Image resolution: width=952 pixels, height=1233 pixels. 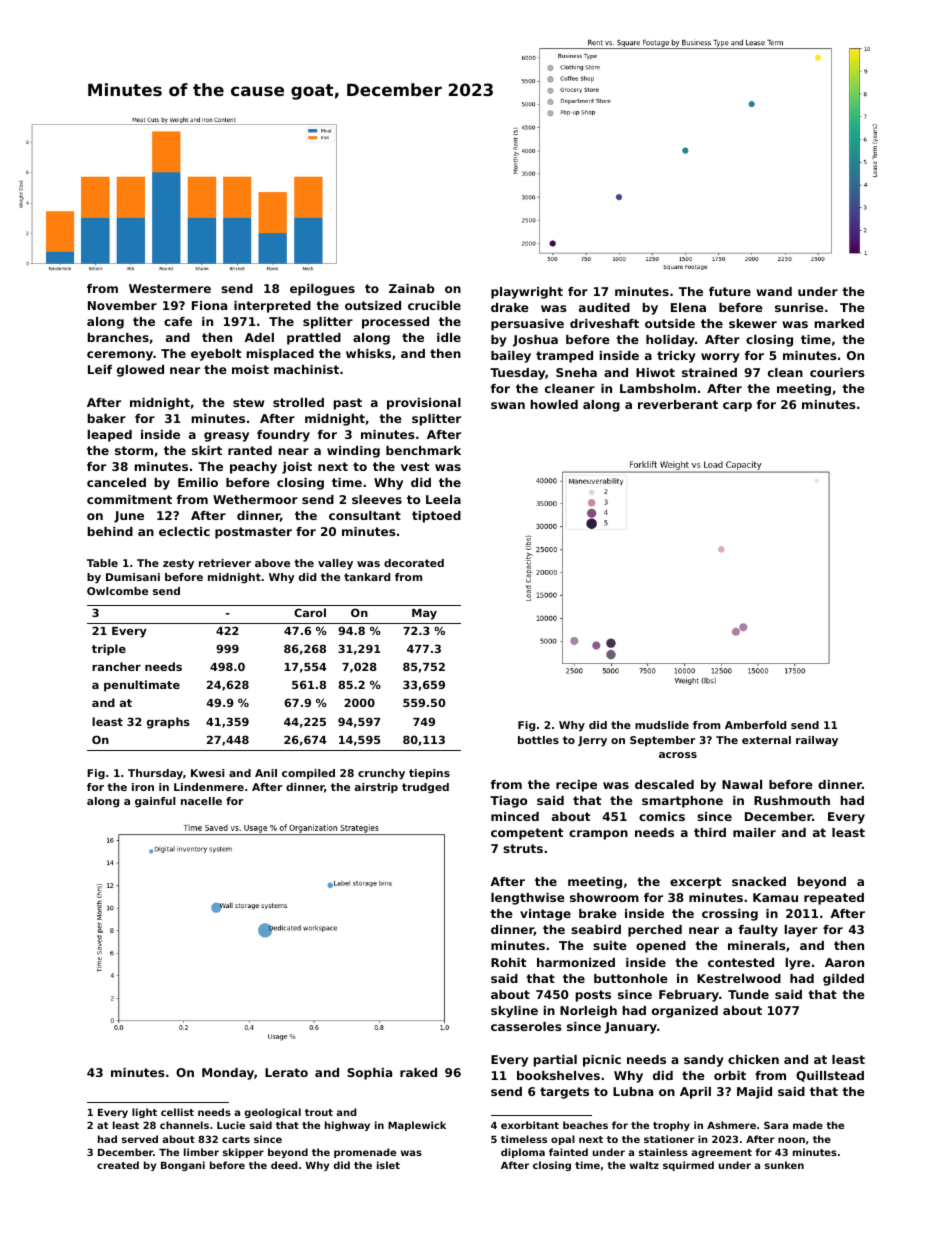 I want to click on light, so click(x=144, y=1113).
